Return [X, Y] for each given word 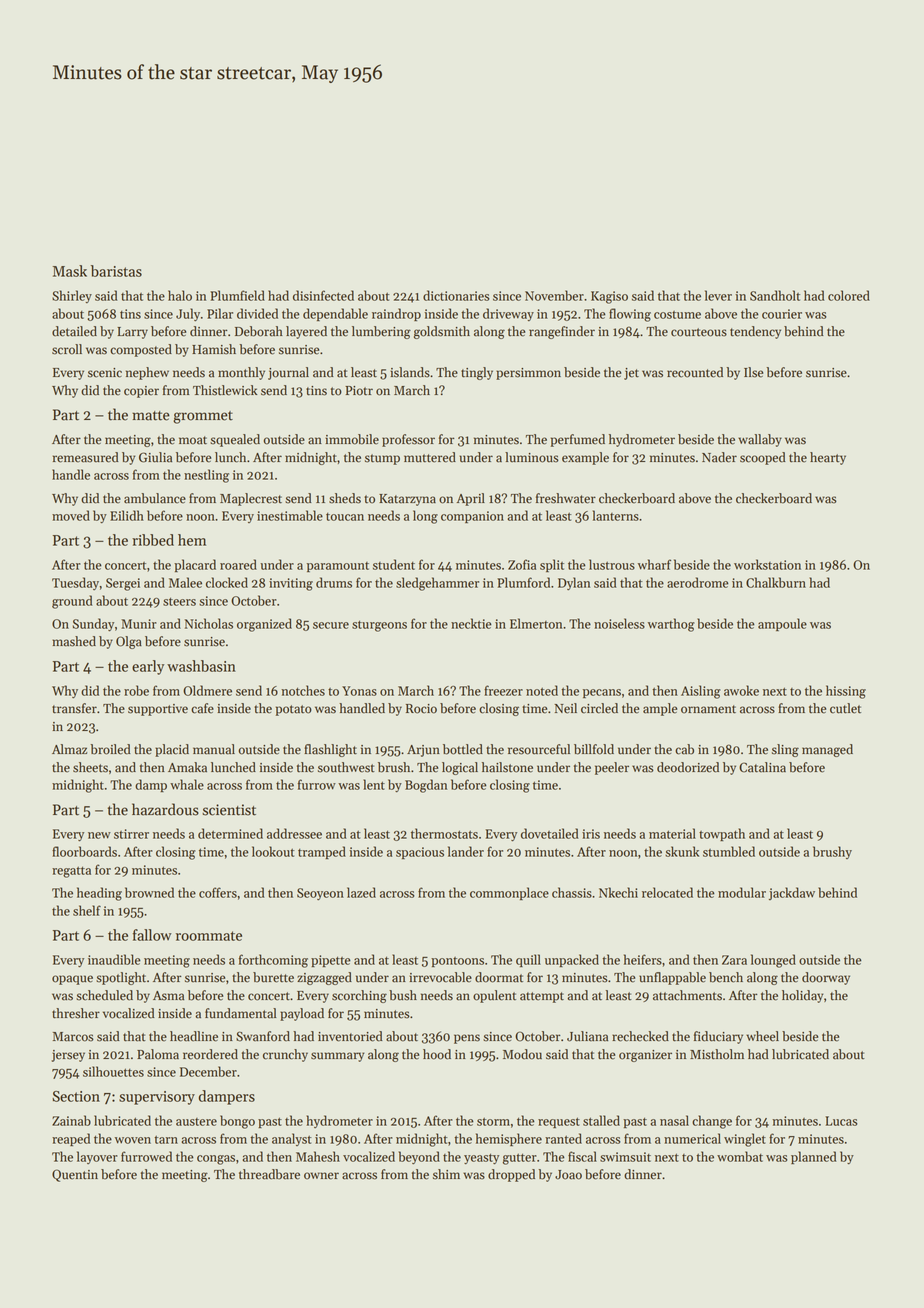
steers [179, 601]
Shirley [72, 296]
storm [493, 1121]
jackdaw [792, 893]
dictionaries [456, 295]
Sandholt [775, 295]
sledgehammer [437, 584]
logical [460, 768]
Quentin [75, 1175]
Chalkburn [776, 582]
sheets [90, 767]
